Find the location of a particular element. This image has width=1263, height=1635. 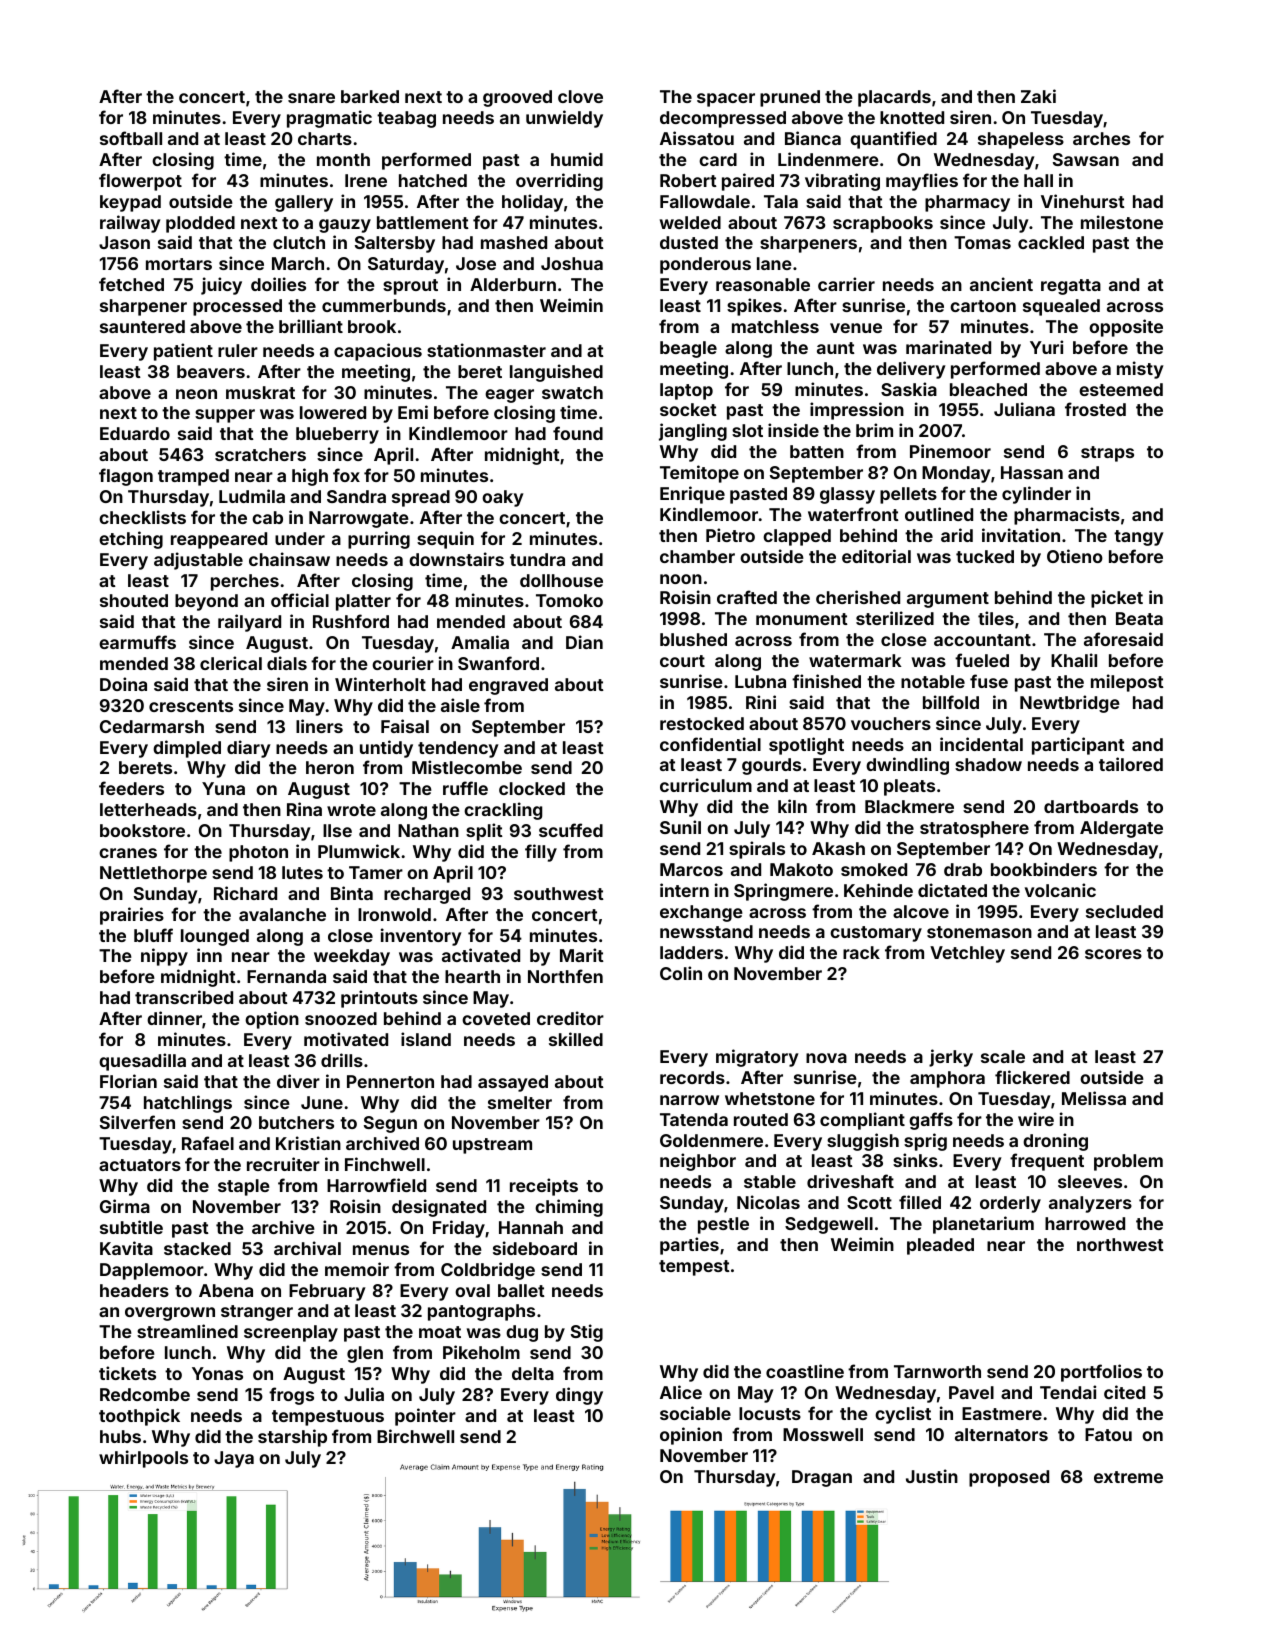

knotted is located at coordinates (912, 117).
